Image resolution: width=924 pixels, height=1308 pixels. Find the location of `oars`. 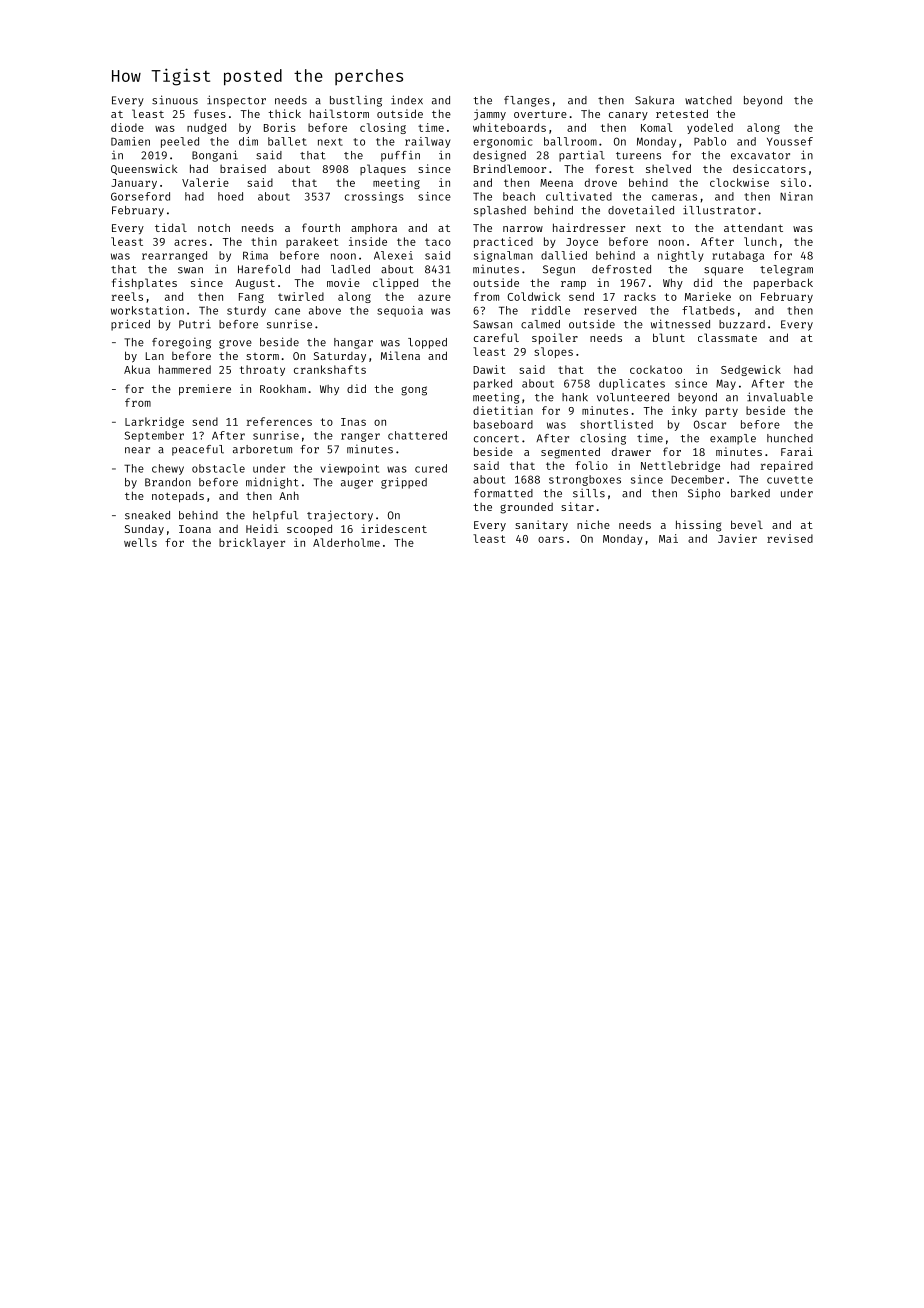

oars is located at coordinates (551, 539).
